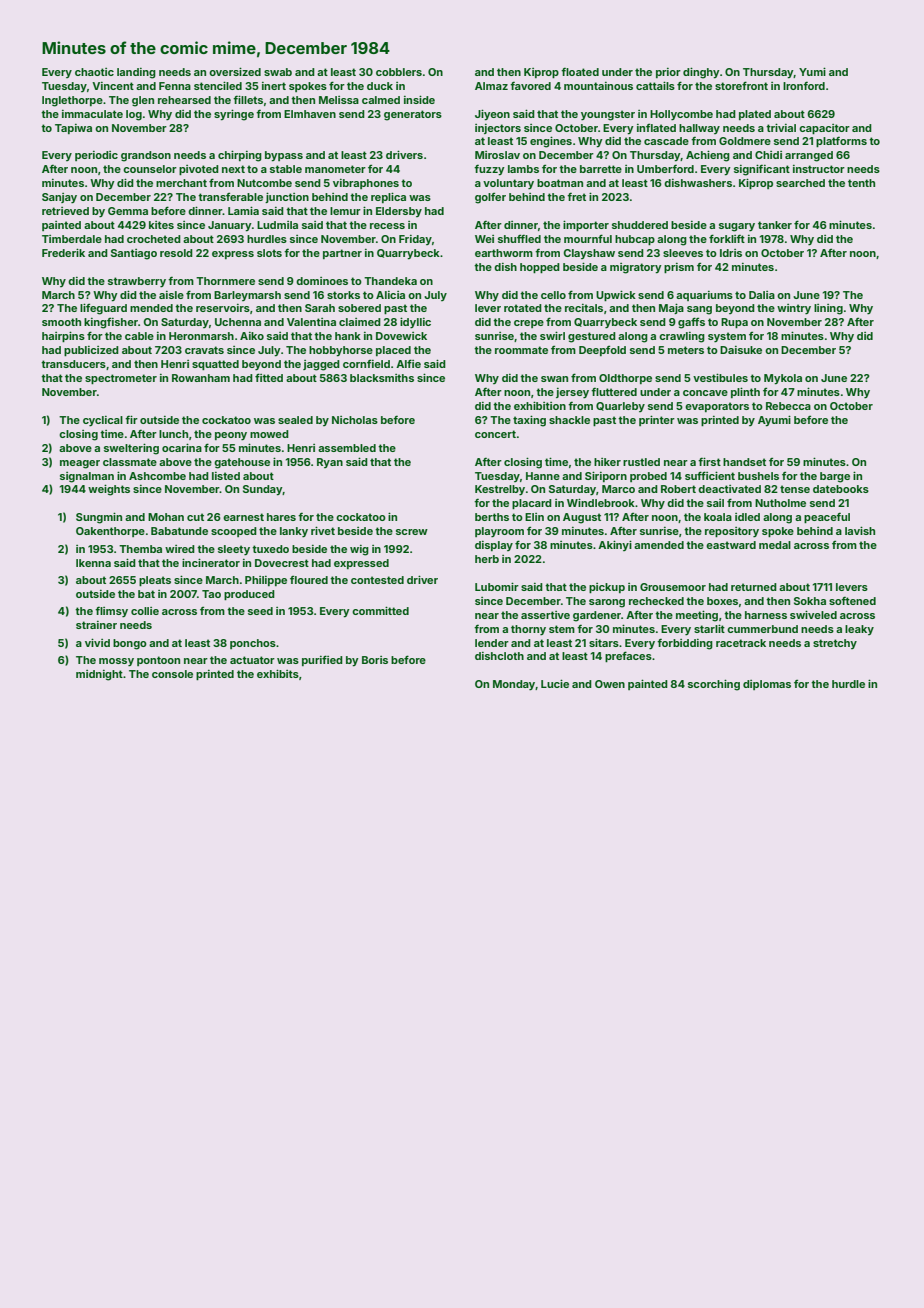 Image resolution: width=924 pixels, height=1308 pixels. I want to click on diplomas, so click(767, 685).
